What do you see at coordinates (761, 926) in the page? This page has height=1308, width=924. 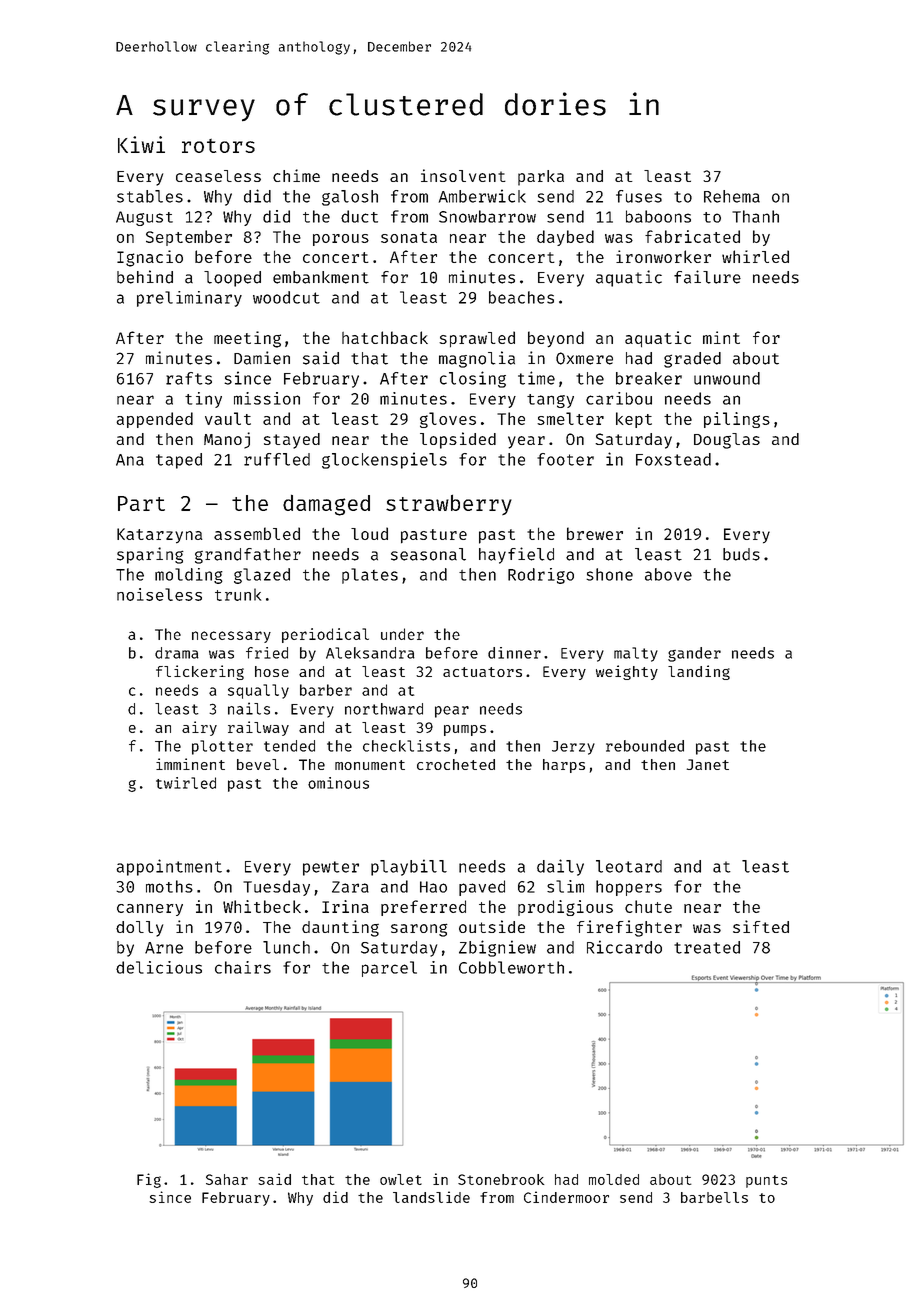 I see `sifted` at bounding box center [761, 926].
